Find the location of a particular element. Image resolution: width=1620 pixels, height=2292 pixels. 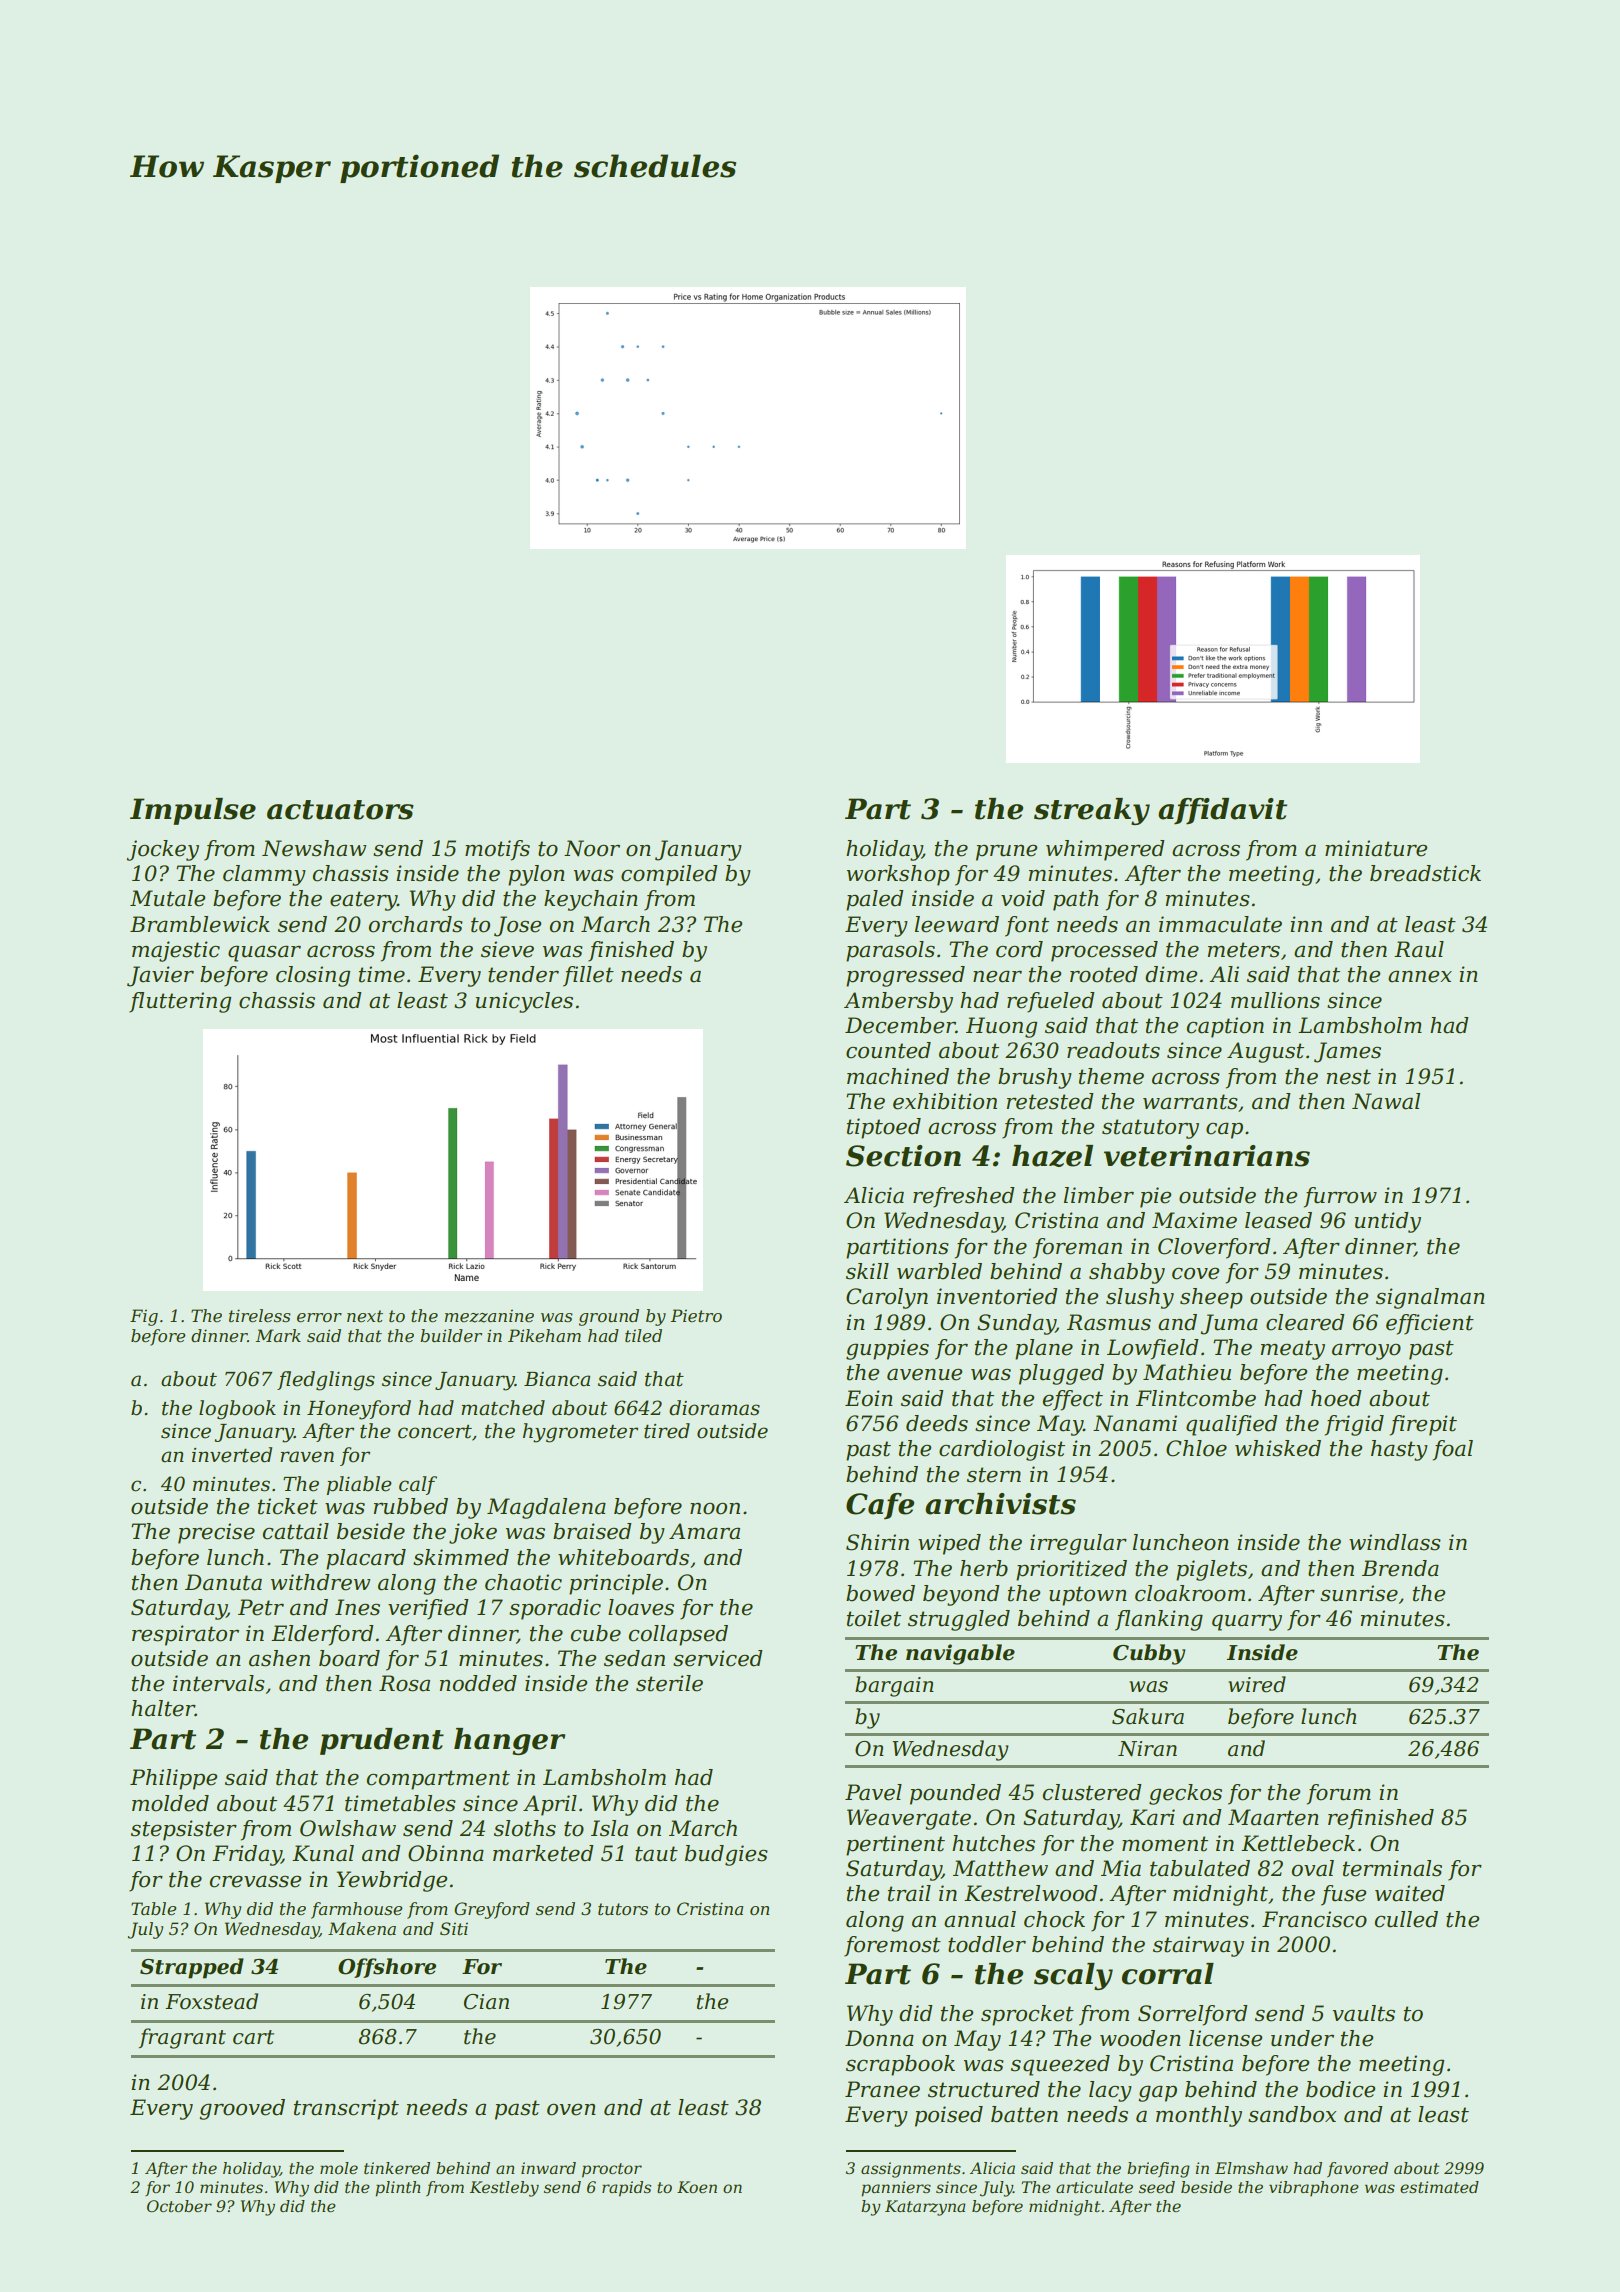

terminals is located at coordinates (1392, 1868).
